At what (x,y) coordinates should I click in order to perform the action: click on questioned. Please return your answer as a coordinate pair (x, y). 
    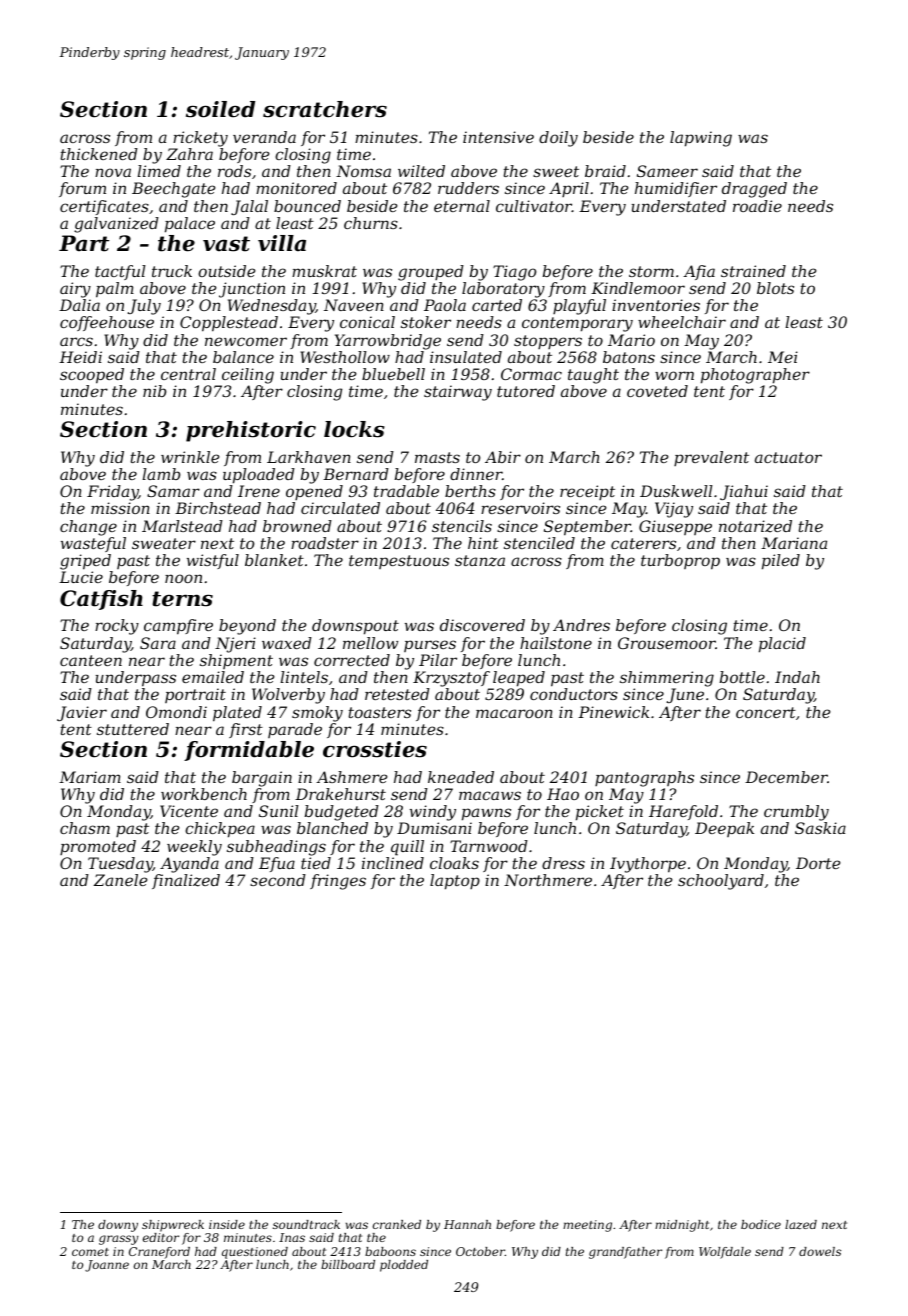
    Looking at the image, I should click on (255, 1253).
